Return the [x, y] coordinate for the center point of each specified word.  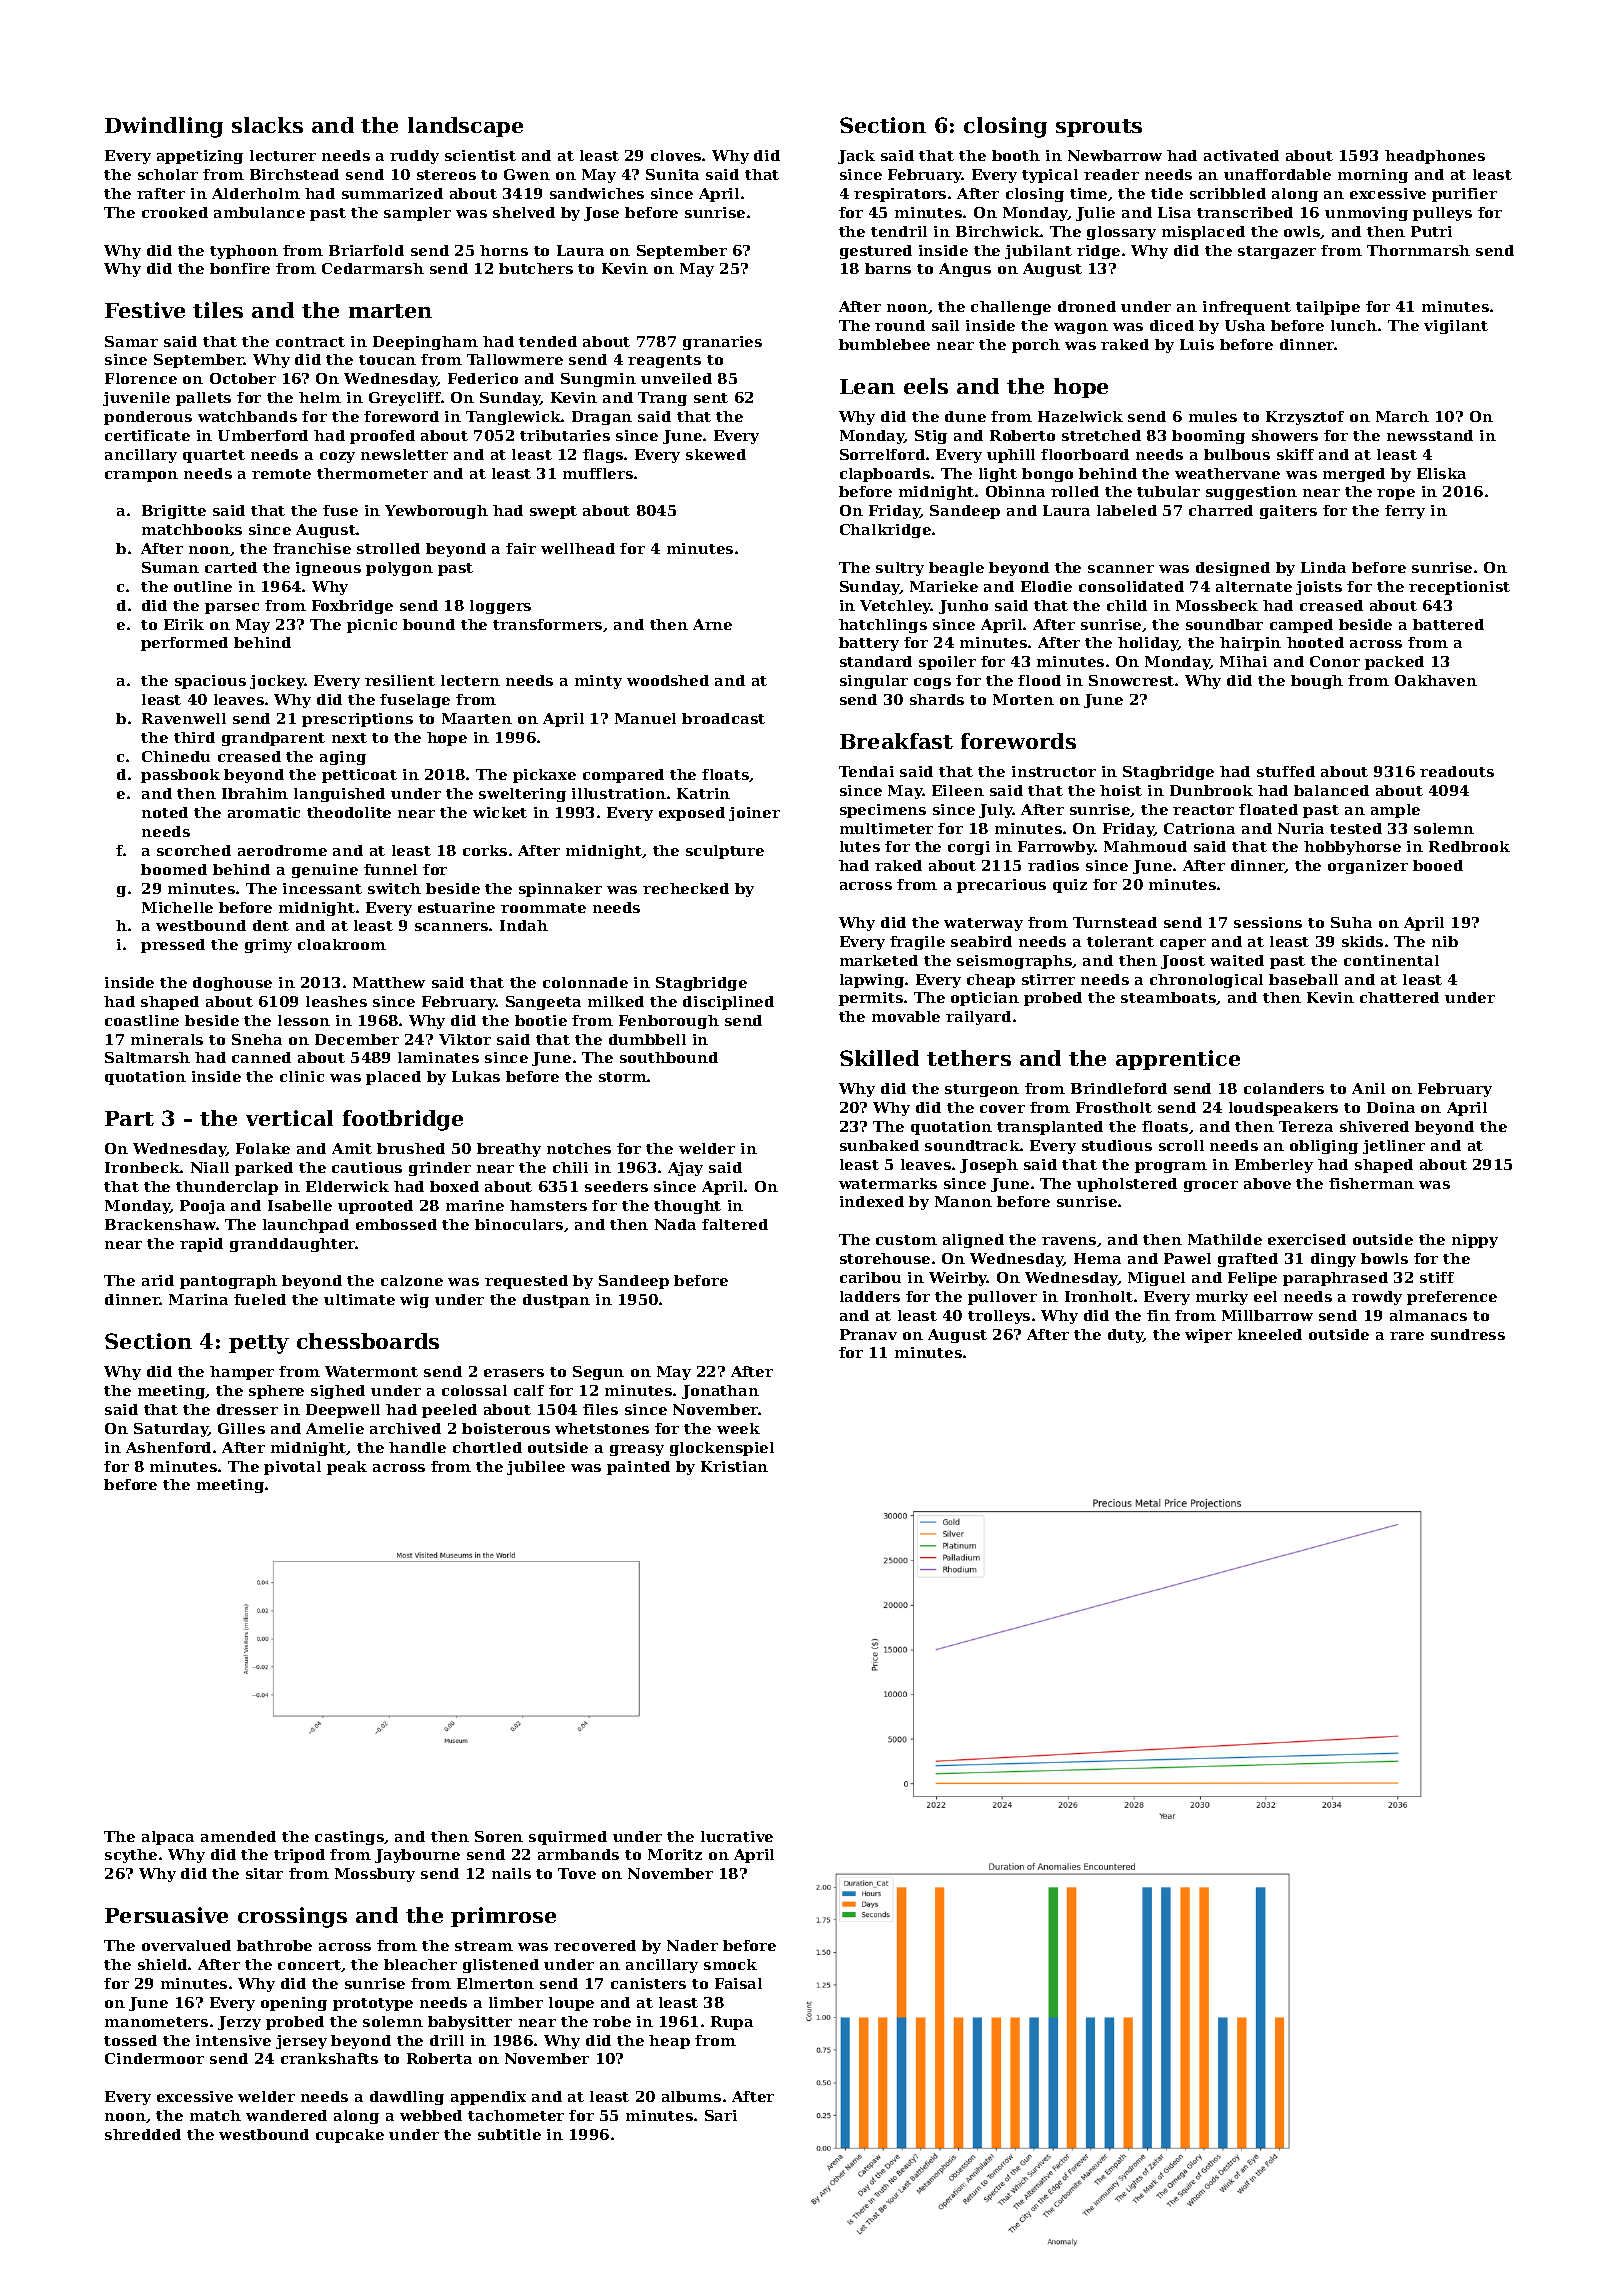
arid [158, 1280]
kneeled [1270, 1334]
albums [691, 2096]
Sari [721, 2115]
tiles [218, 310]
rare [1407, 1336]
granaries [722, 343]
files [600, 1409]
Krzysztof [1305, 418]
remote [281, 474]
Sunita [672, 174]
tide [1167, 193]
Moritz [675, 1854]
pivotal [292, 1468]
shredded [143, 2134]
